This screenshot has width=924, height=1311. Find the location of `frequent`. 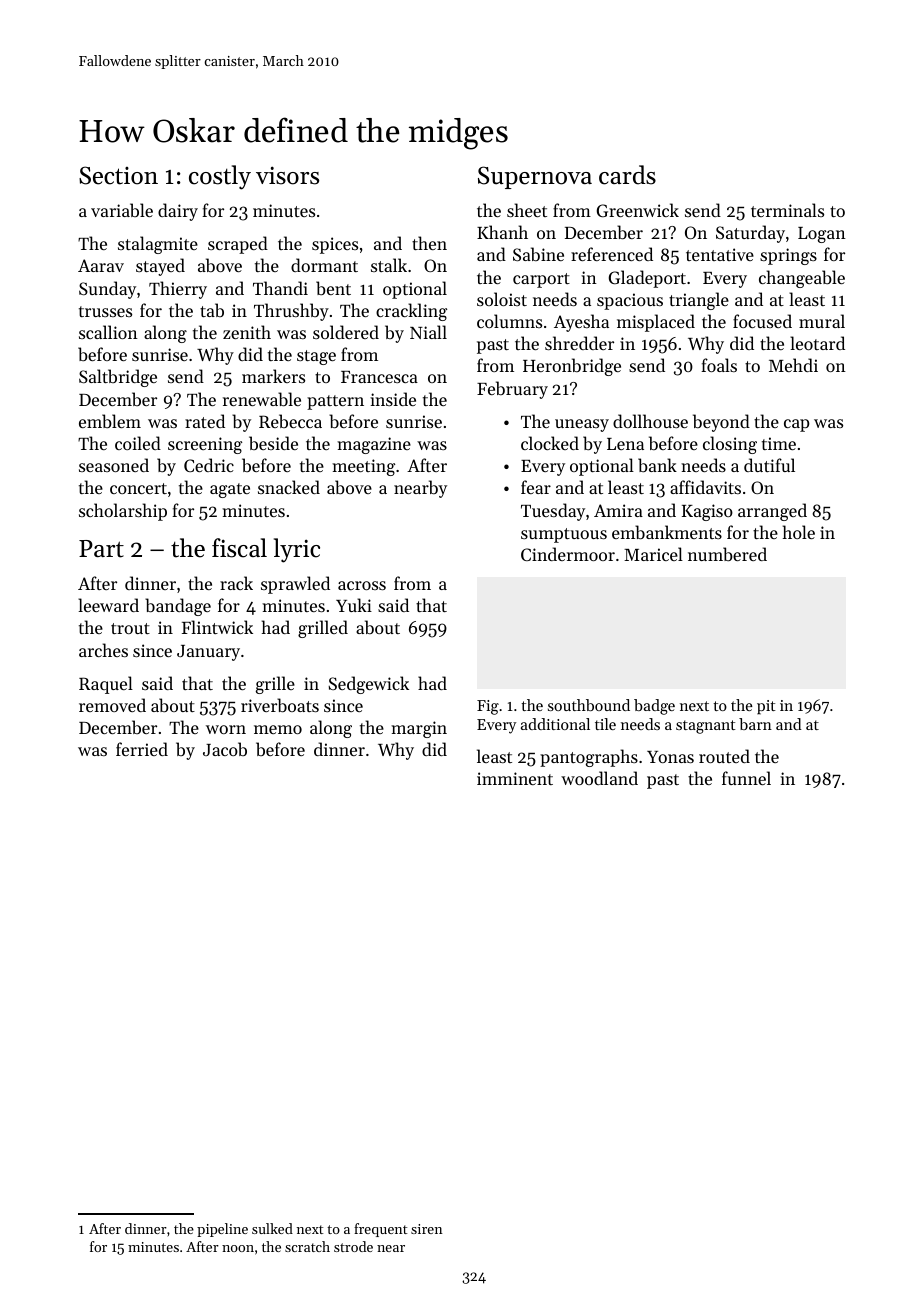

frequent is located at coordinates (381, 1230).
